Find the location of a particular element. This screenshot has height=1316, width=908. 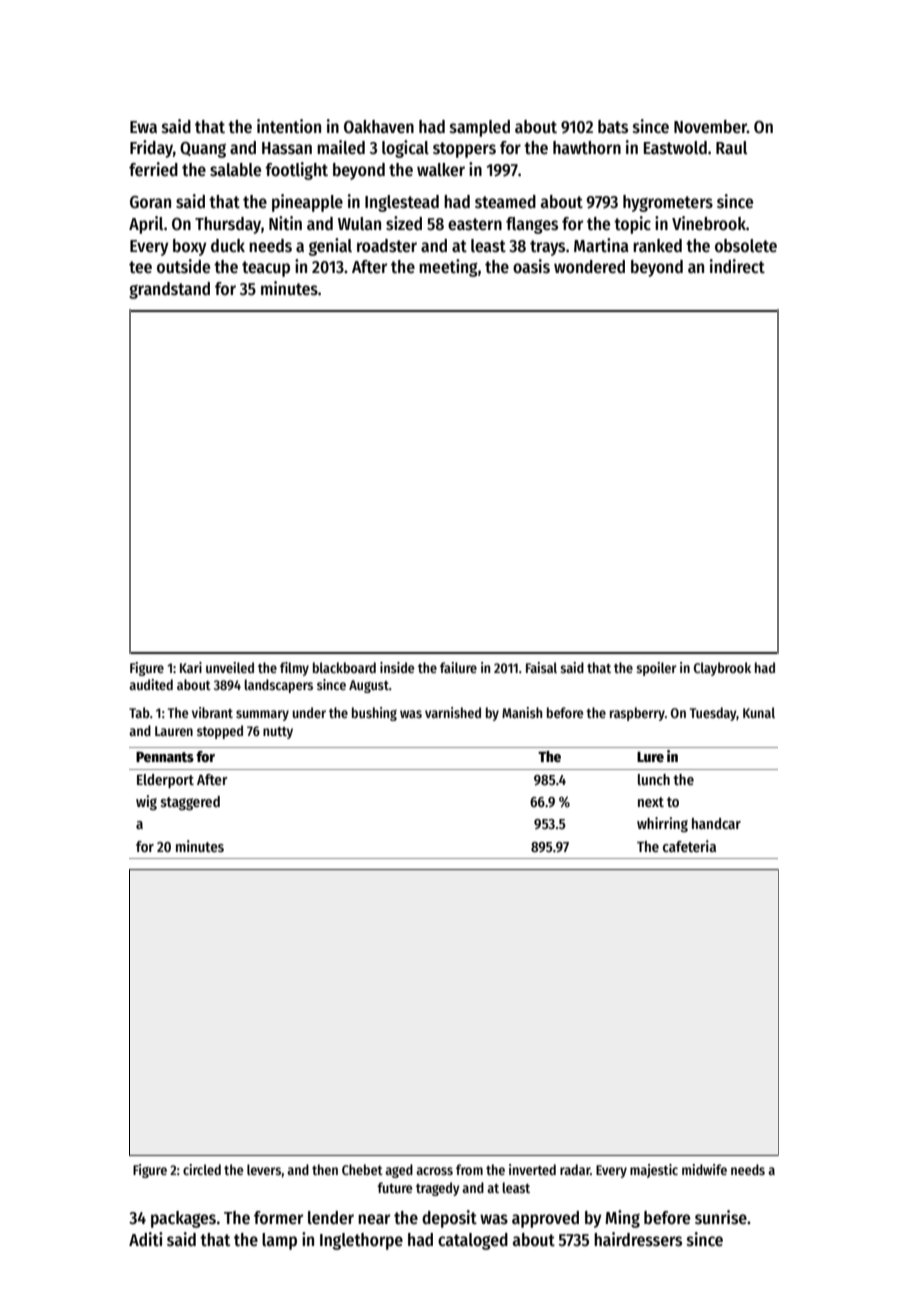

cataloged is located at coordinates (473, 1241).
